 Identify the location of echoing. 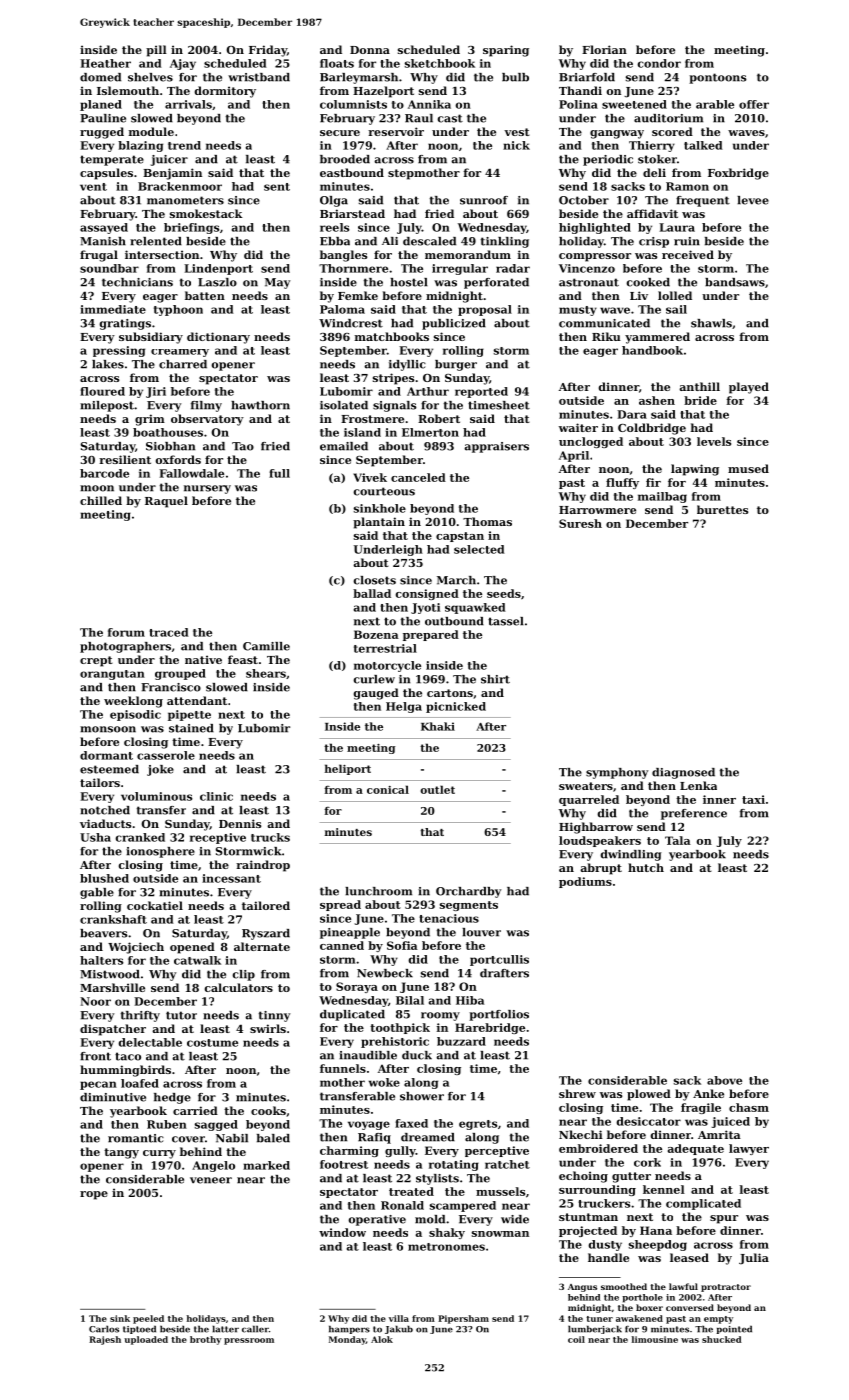
(583, 1177).
